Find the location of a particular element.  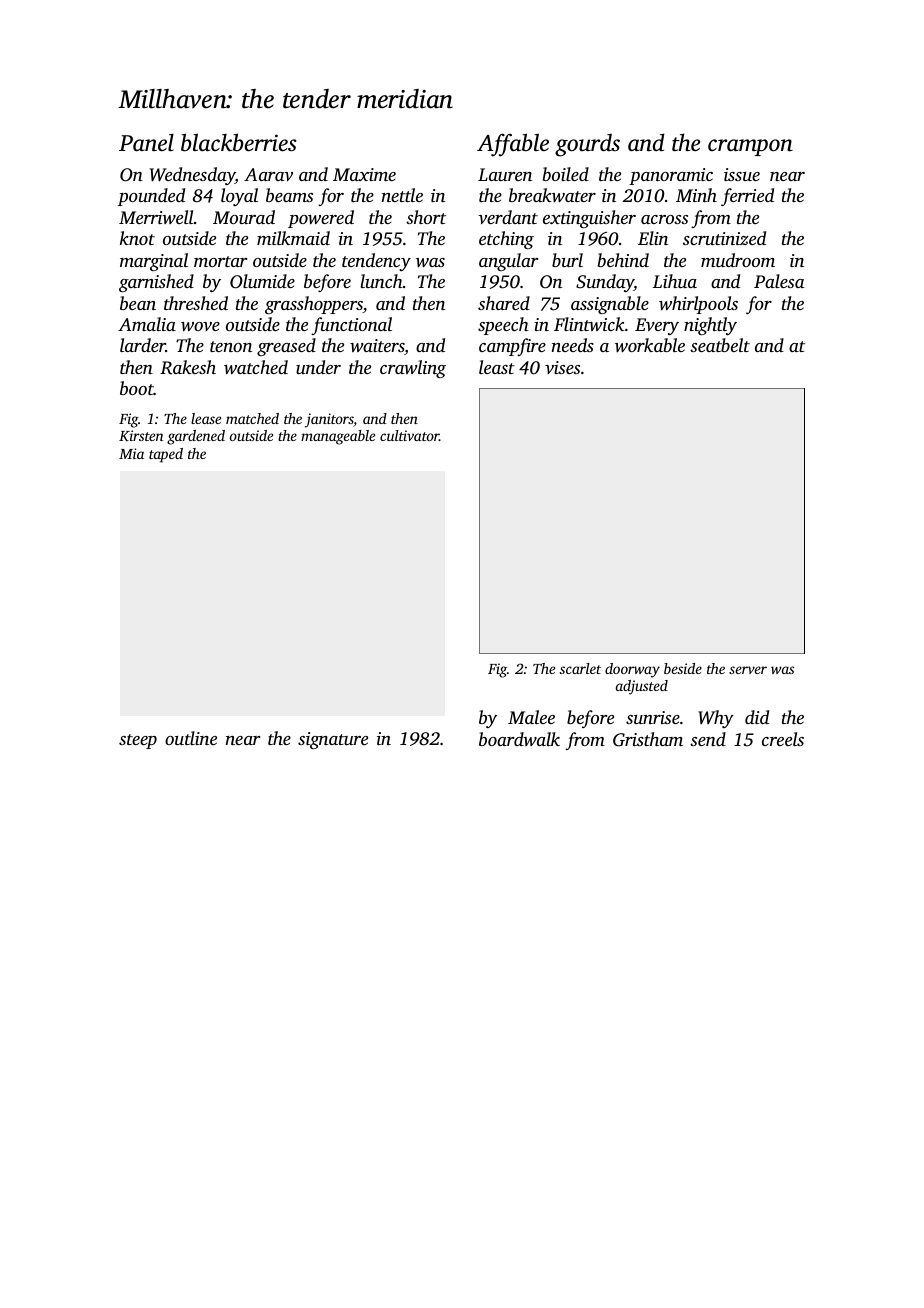

outline is located at coordinates (191, 738).
